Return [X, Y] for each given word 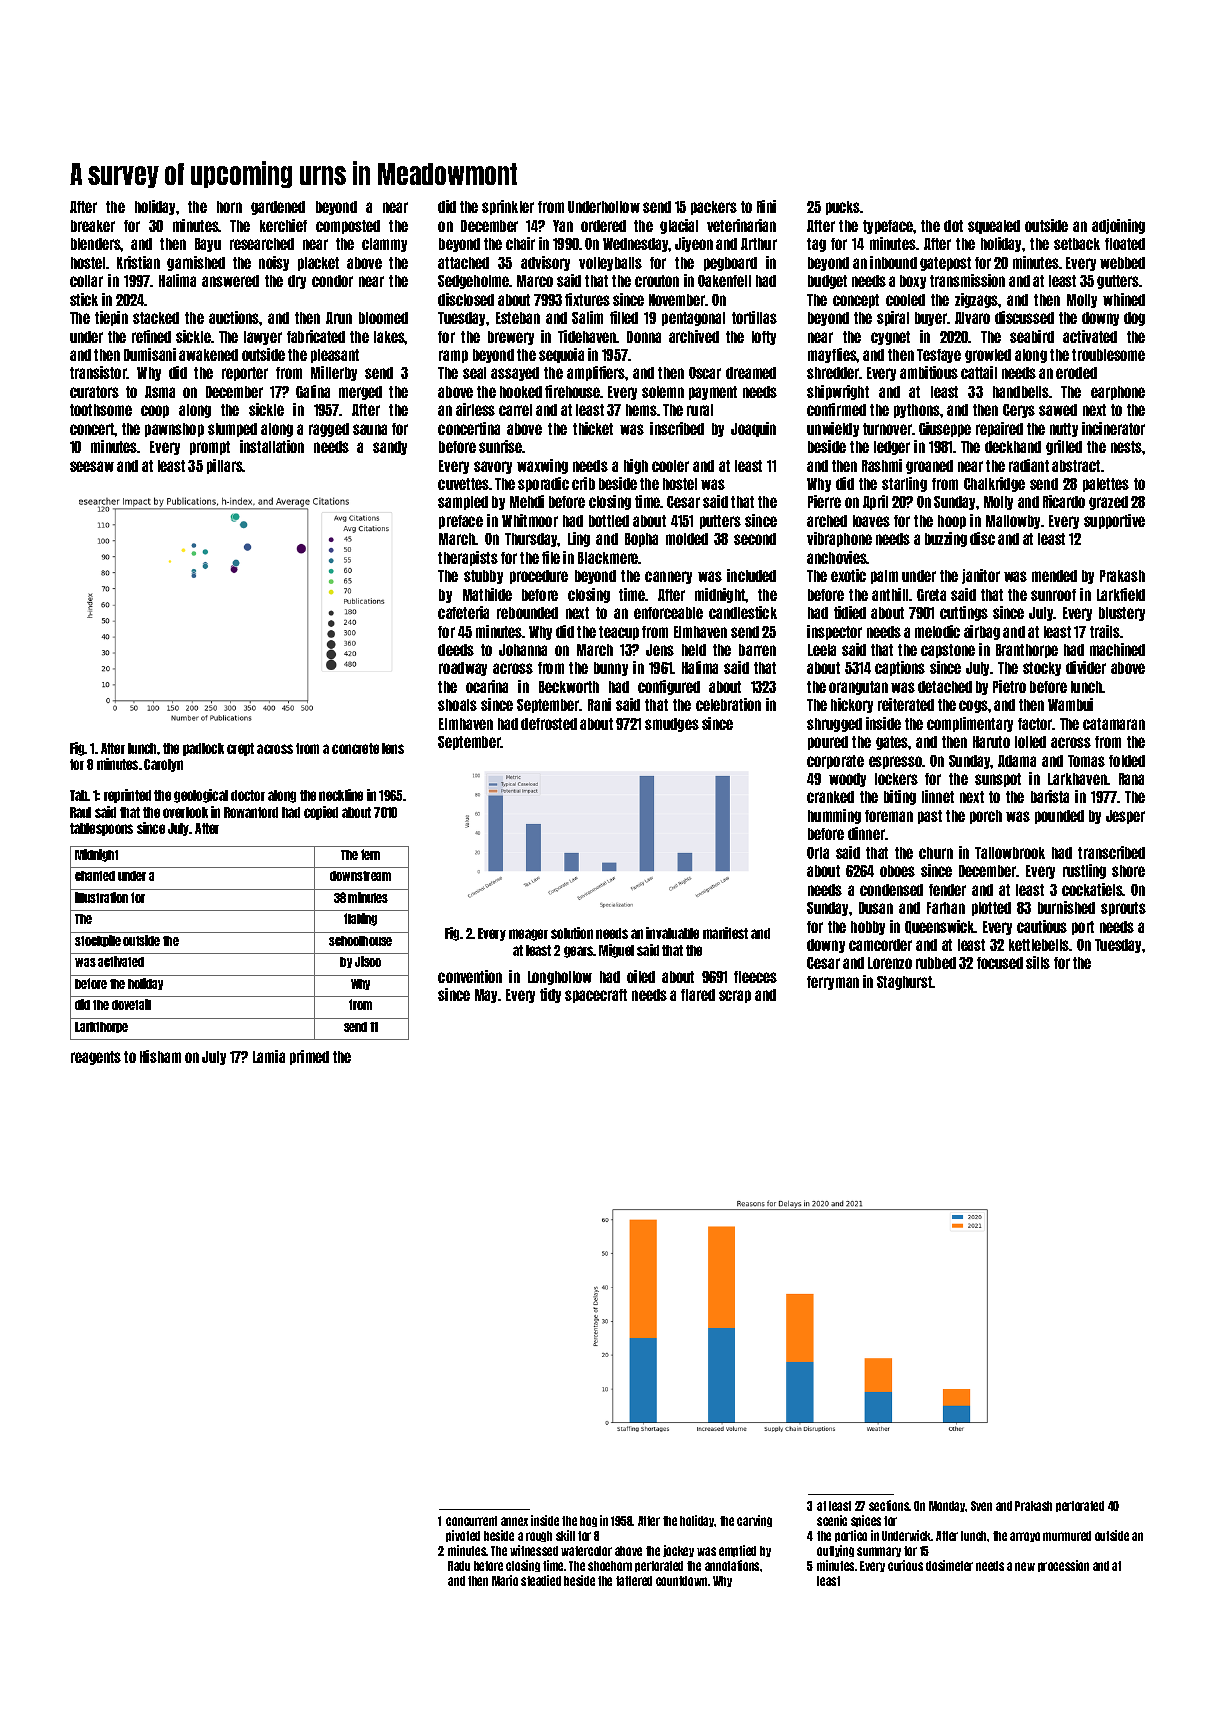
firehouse [573, 391]
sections [889, 1505]
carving [754, 1521]
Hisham [160, 1056]
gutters [1118, 282]
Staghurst [905, 983]
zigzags [976, 300]
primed [309, 1057]
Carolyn [163, 765]
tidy [550, 995]
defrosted [549, 724]
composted [348, 227]
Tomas [1086, 761]
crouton [657, 281]
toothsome [101, 410]
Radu [459, 1566]
